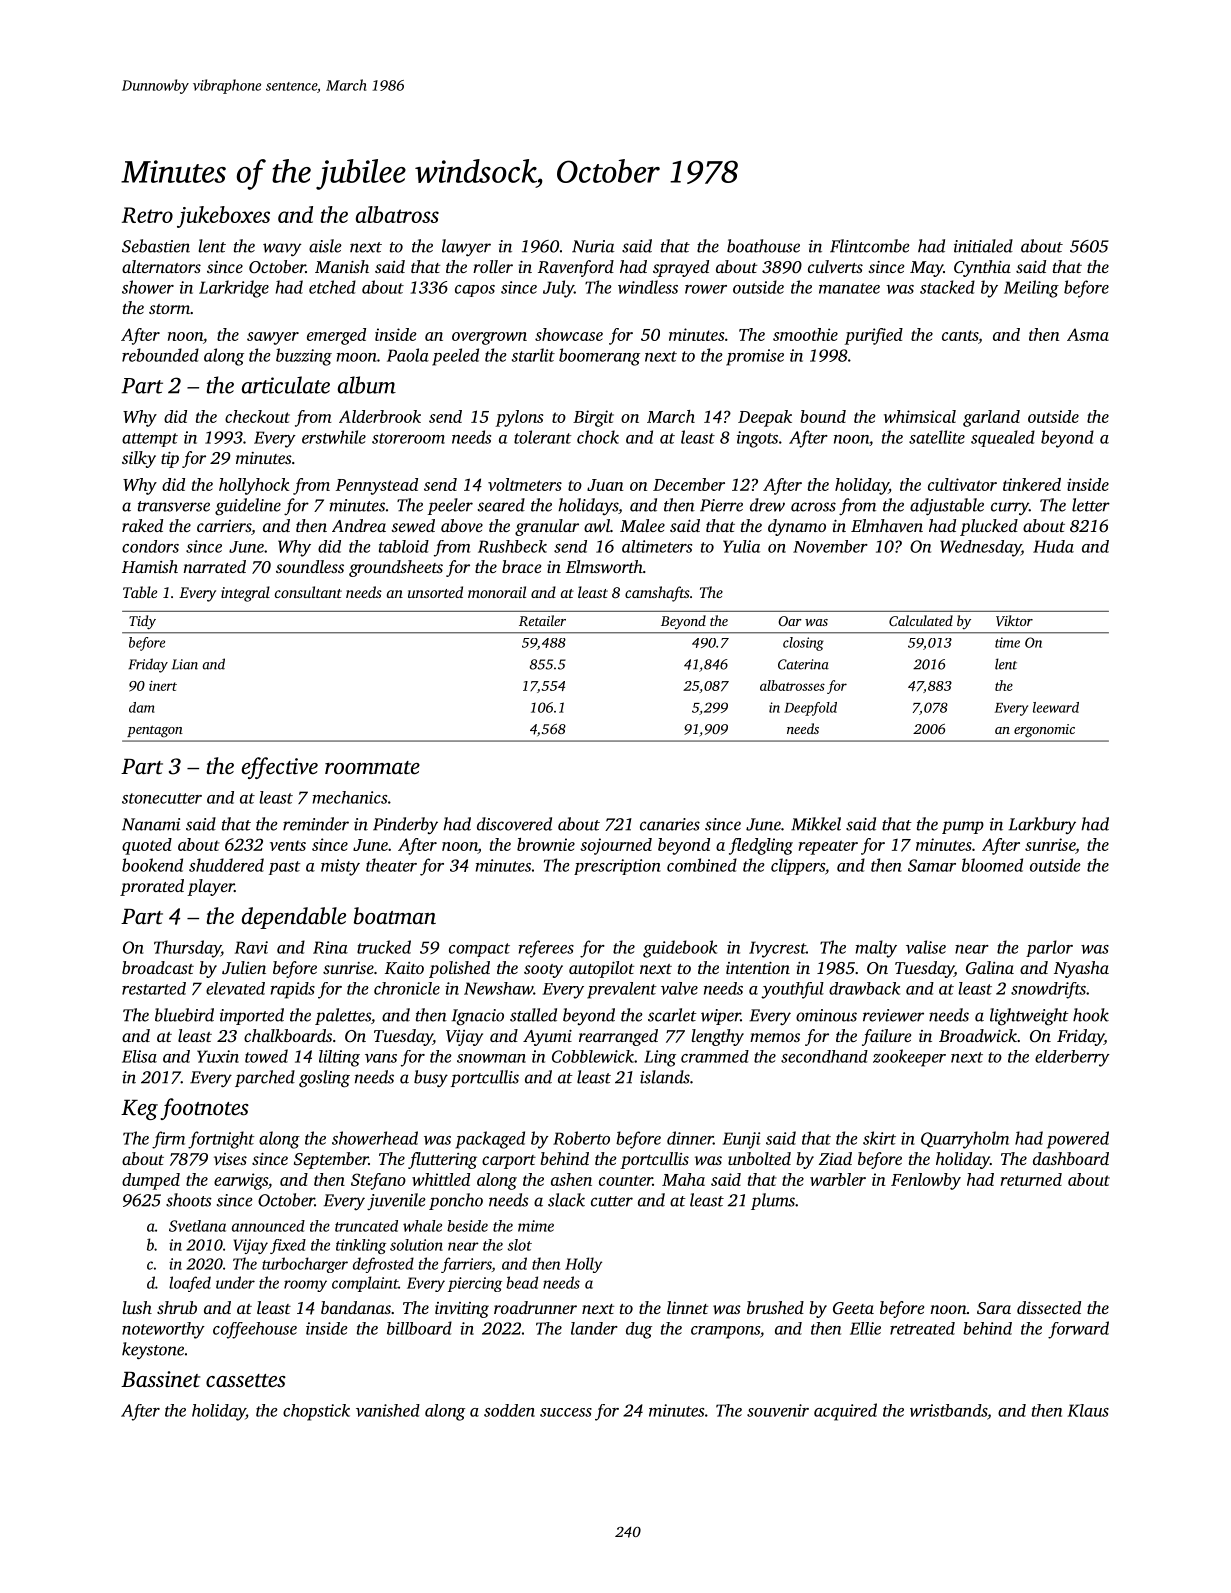 The image size is (1231, 1593). I want to click on boomerang, so click(599, 357).
